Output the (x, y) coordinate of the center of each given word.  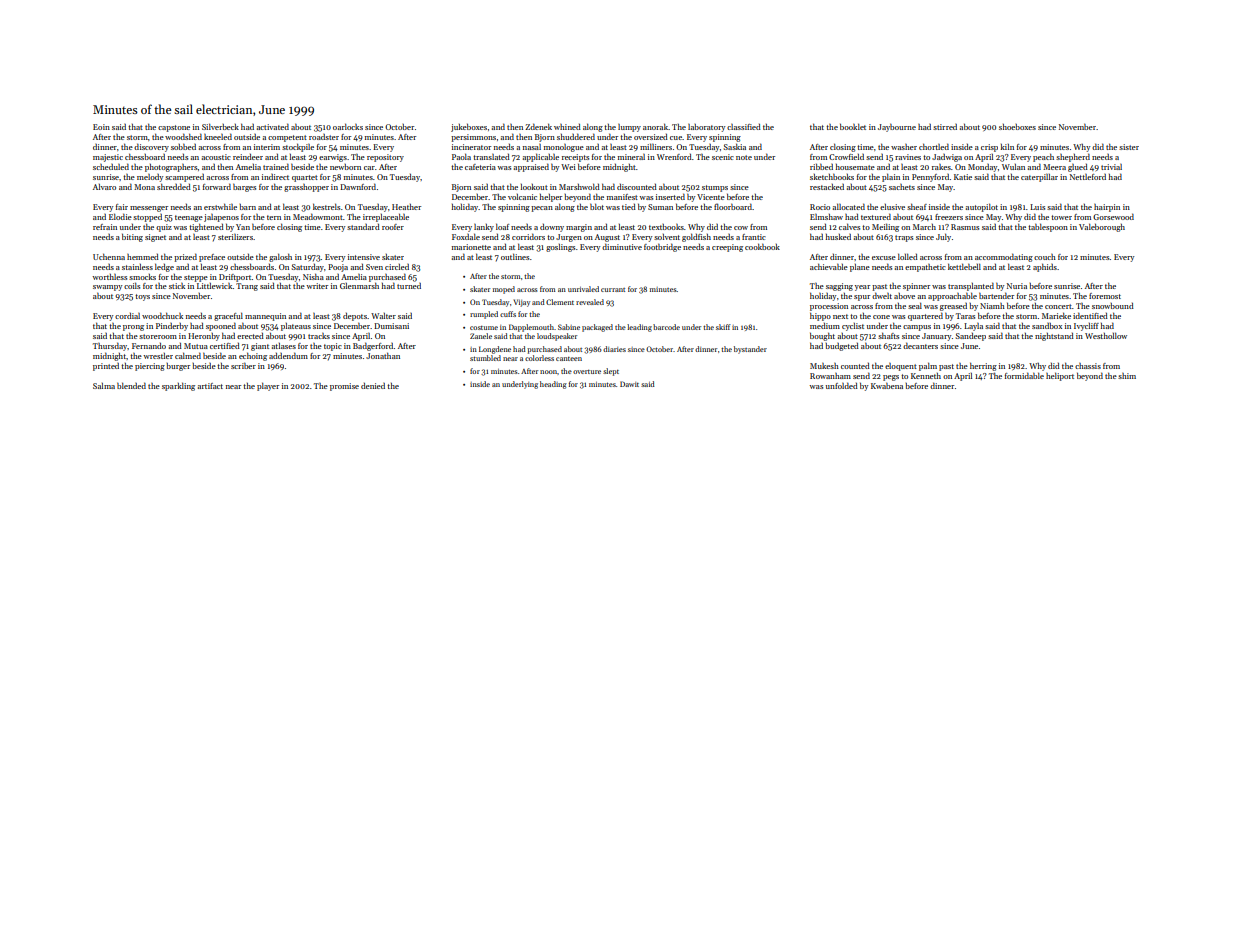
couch (1045, 257)
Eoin (101, 127)
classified (744, 127)
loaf (502, 226)
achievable (829, 266)
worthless (109, 277)
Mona (144, 187)
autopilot (982, 207)
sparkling (178, 386)
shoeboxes (1017, 127)
